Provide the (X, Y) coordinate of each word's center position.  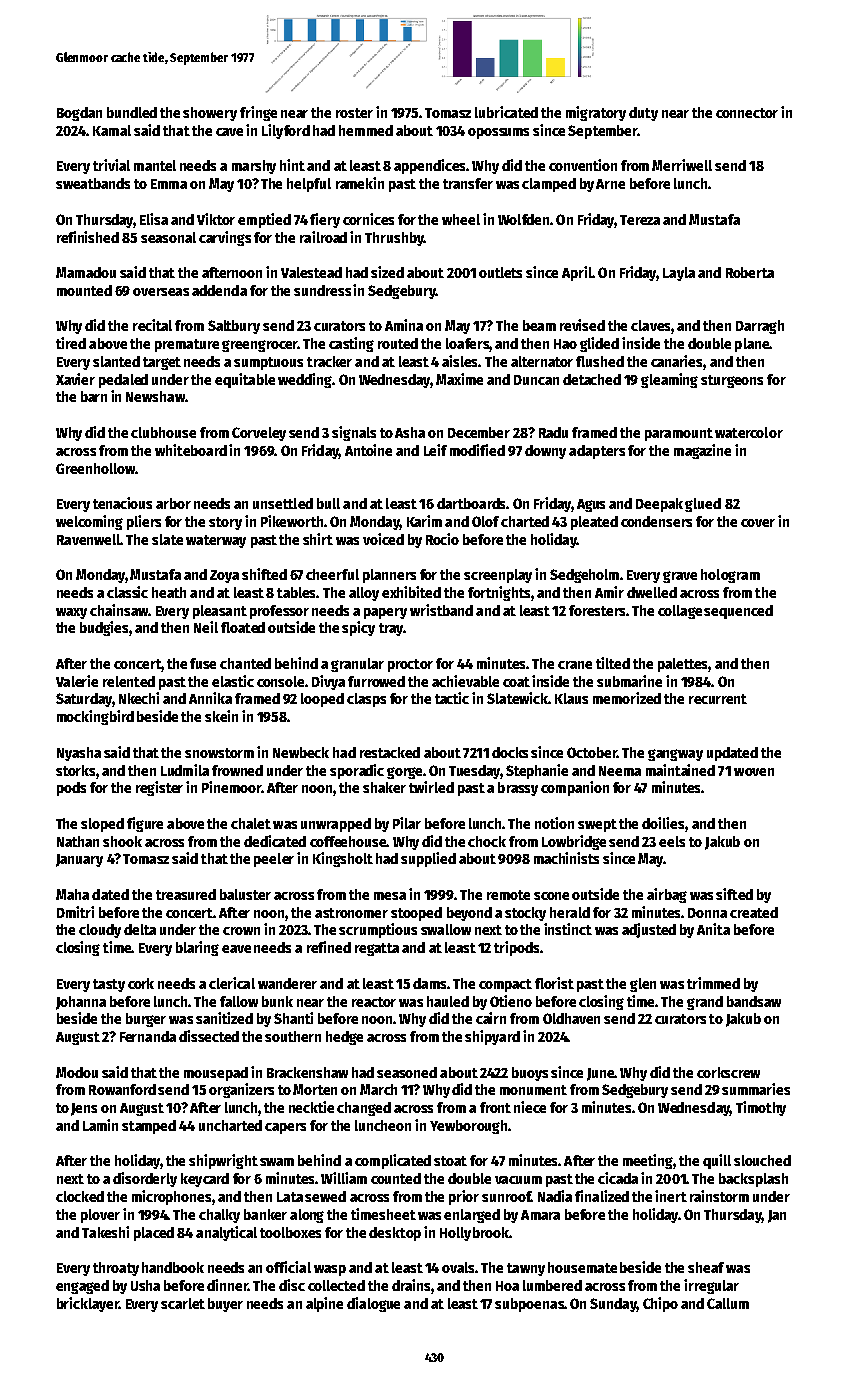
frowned (237, 770)
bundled (132, 112)
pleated (594, 523)
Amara (540, 1215)
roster (354, 113)
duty (643, 114)
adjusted (649, 930)
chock (487, 841)
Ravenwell (88, 539)
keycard (205, 1180)
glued (703, 505)
